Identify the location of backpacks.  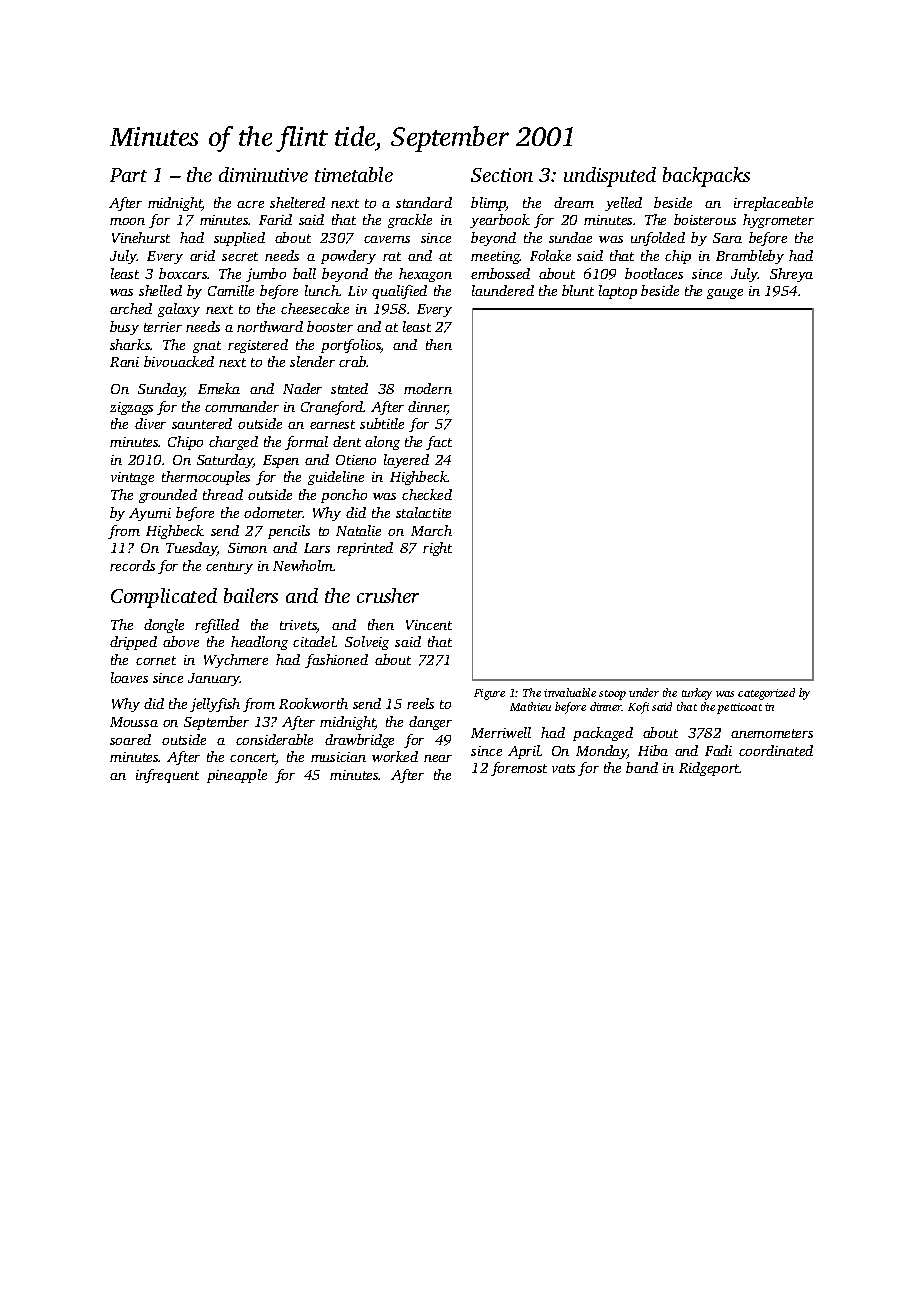
(706, 177).
